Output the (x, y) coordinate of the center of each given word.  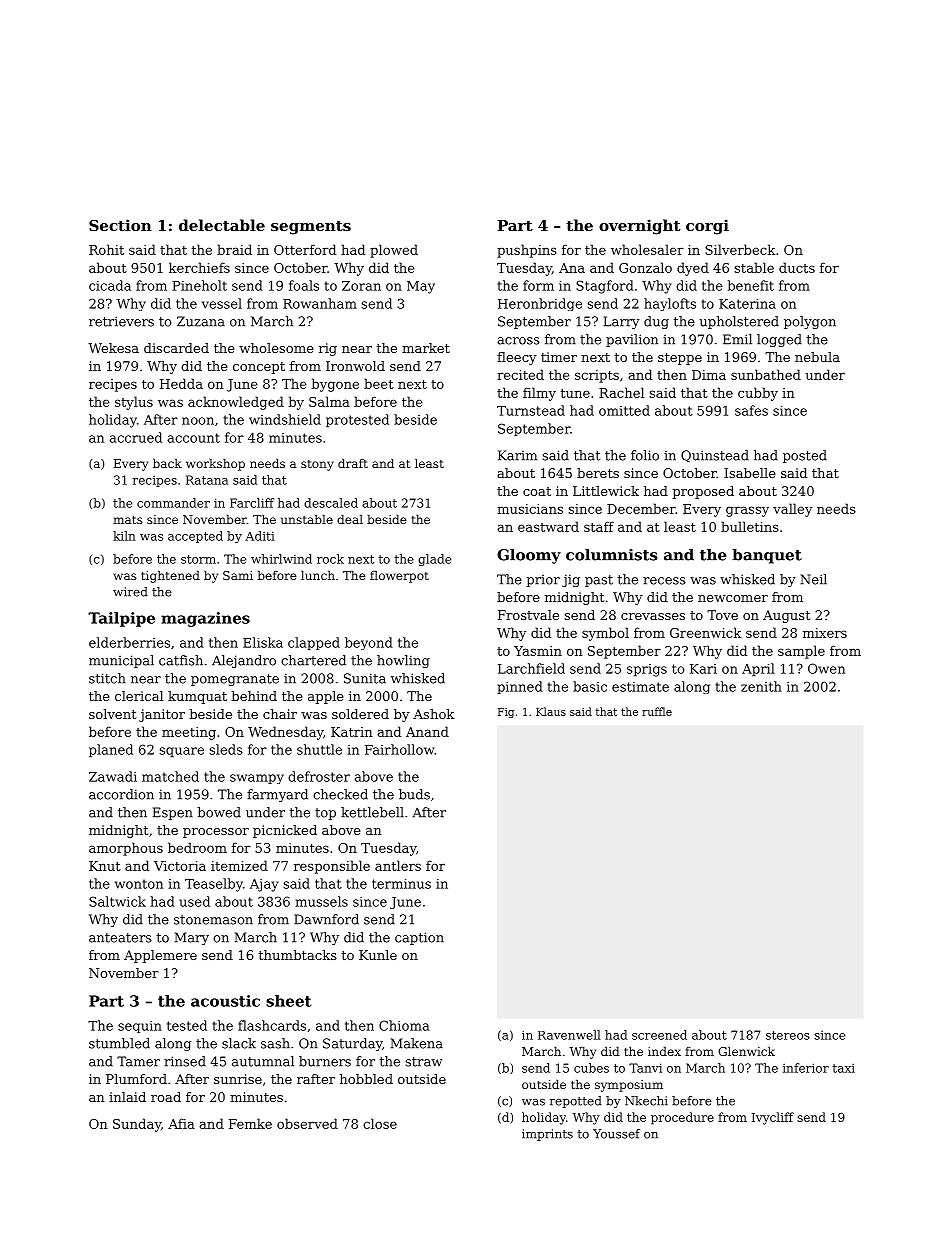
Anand (427, 731)
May (421, 287)
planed (111, 751)
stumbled (119, 1043)
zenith (761, 686)
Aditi (260, 536)
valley (792, 510)
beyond (369, 643)
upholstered (739, 322)
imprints (547, 1135)
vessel (222, 303)
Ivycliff (773, 1118)
